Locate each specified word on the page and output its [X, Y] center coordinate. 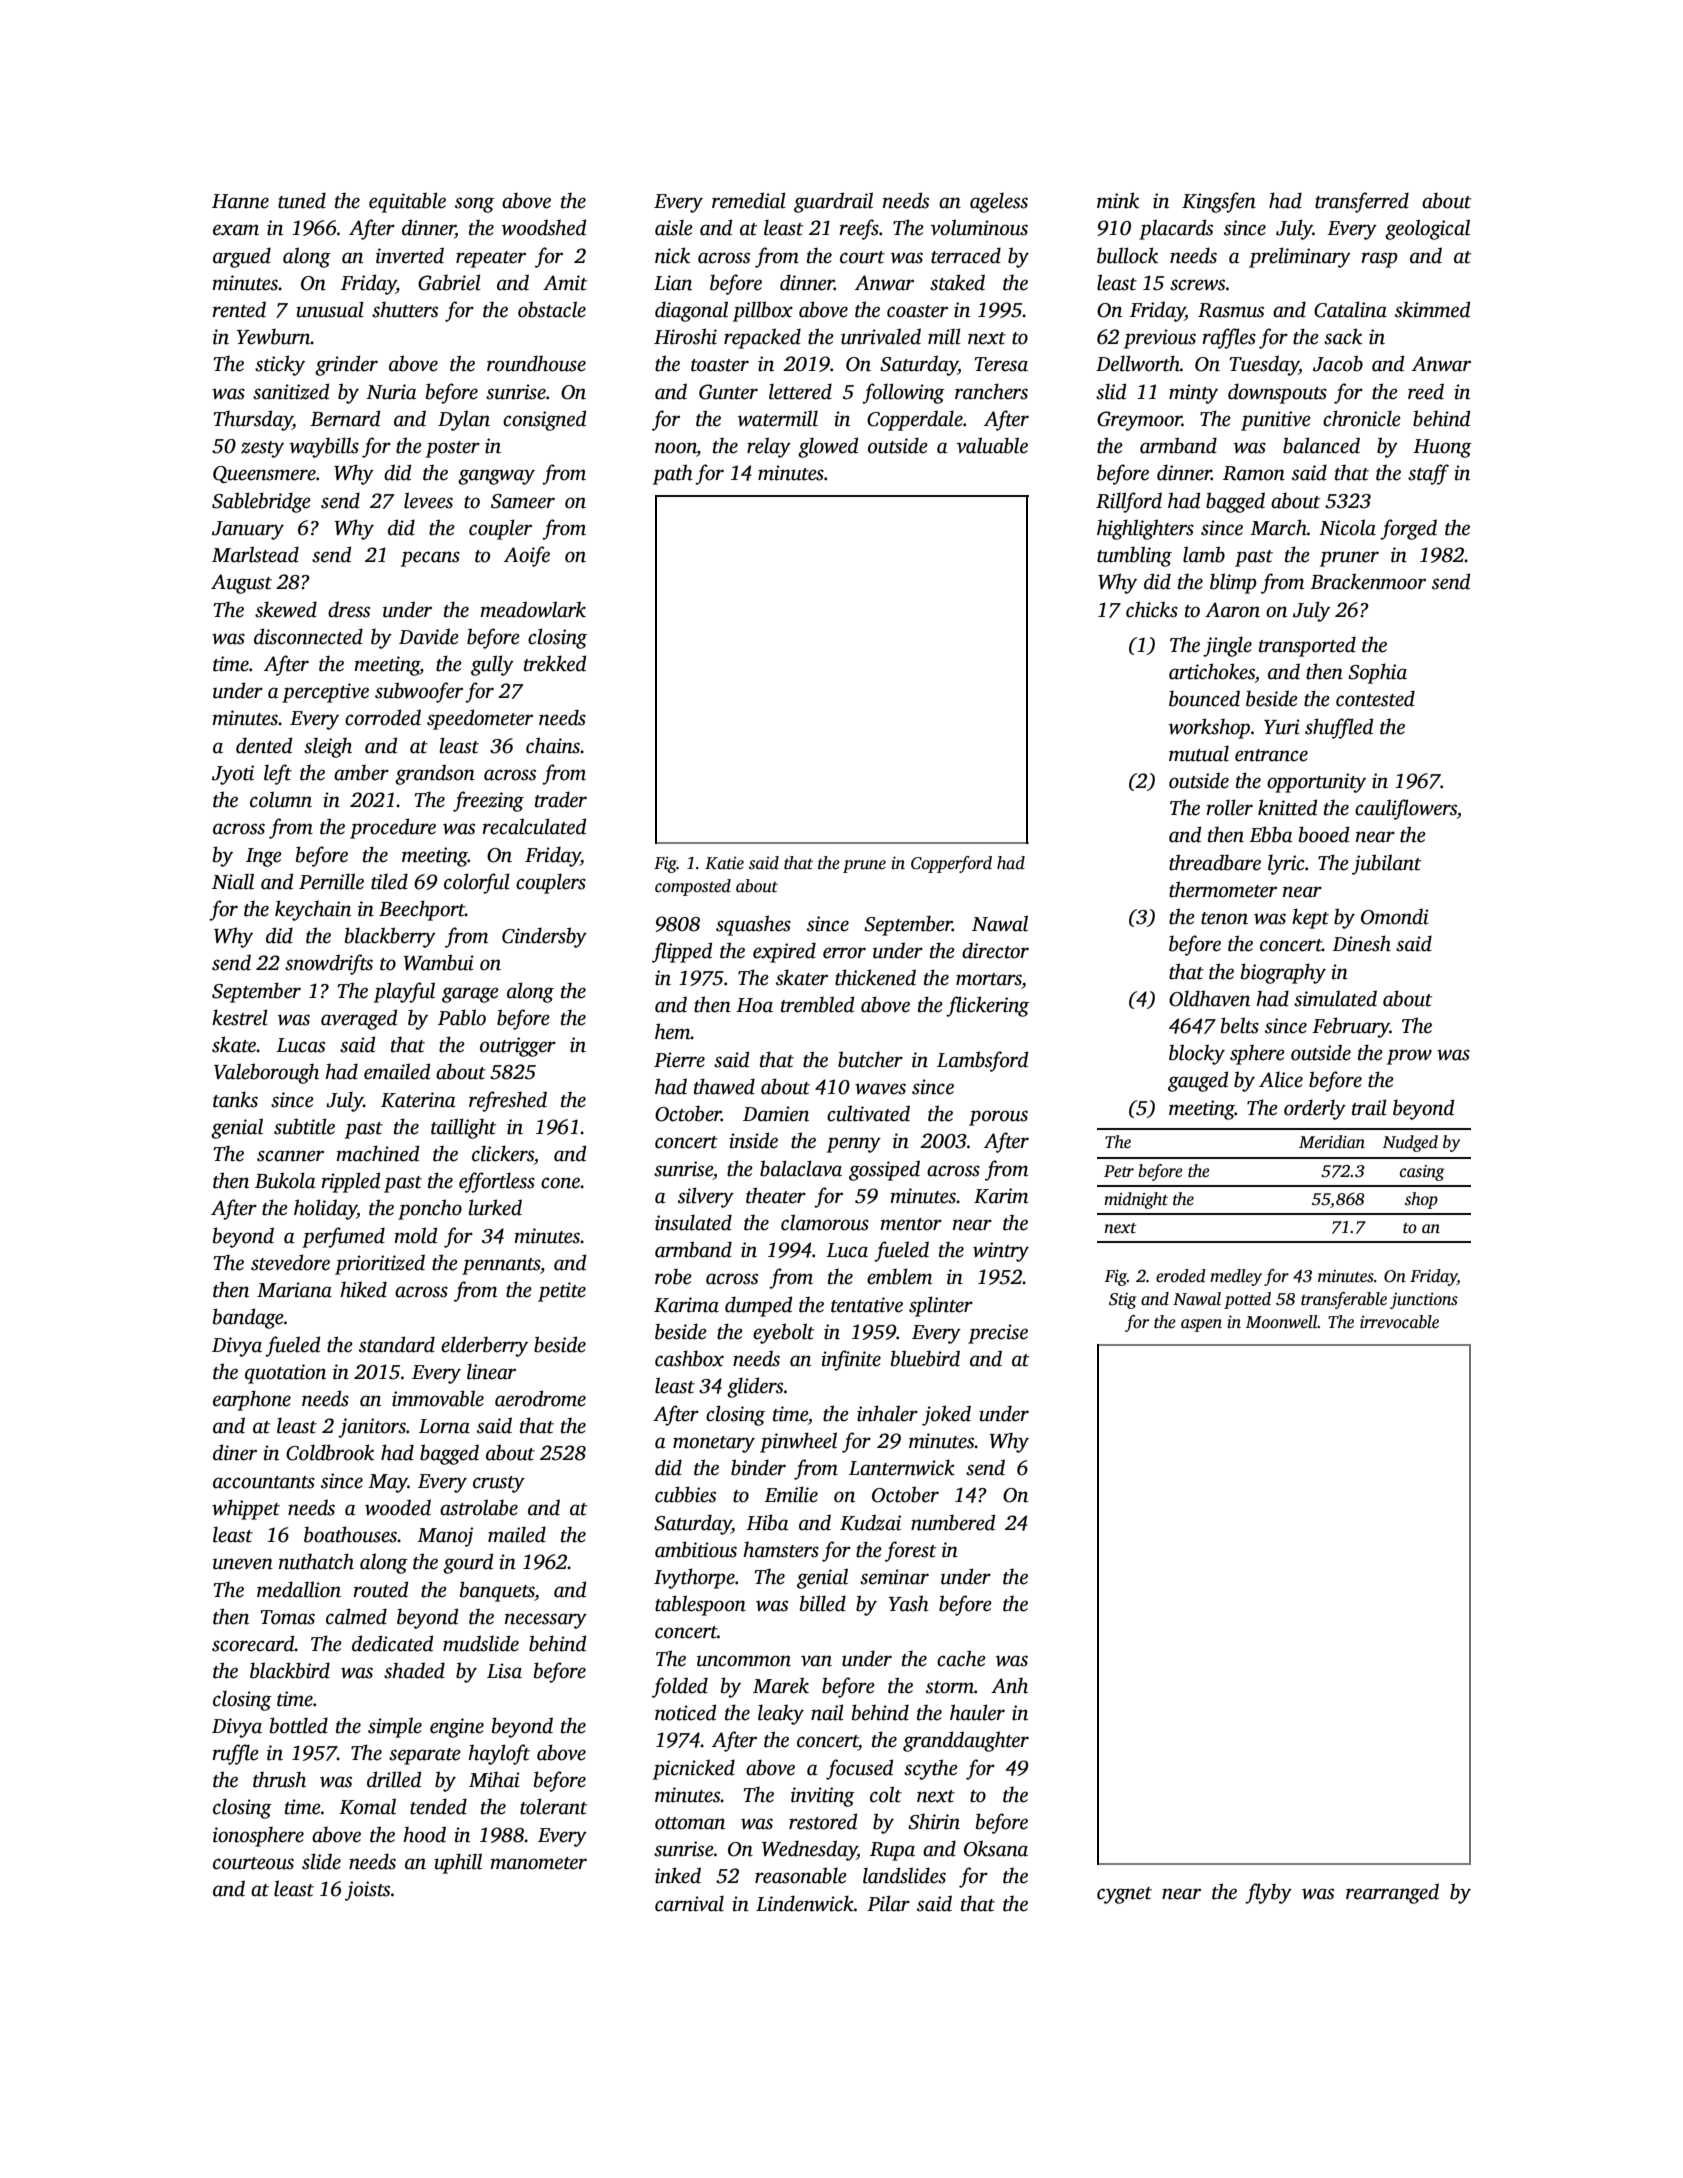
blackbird [290, 1670]
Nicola [1347, 527]
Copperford [951, 864]
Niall [233, 881]
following [903, 393]
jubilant [1386, 864]
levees [428, 500]
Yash [908, 1603]
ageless [999, 202]
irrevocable [1399, 1322]
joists [367, 1891]
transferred [1362, 202]
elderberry [484, 1346]
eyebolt [783, 1333]
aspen [1201, 1325]
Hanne [240, 201]
